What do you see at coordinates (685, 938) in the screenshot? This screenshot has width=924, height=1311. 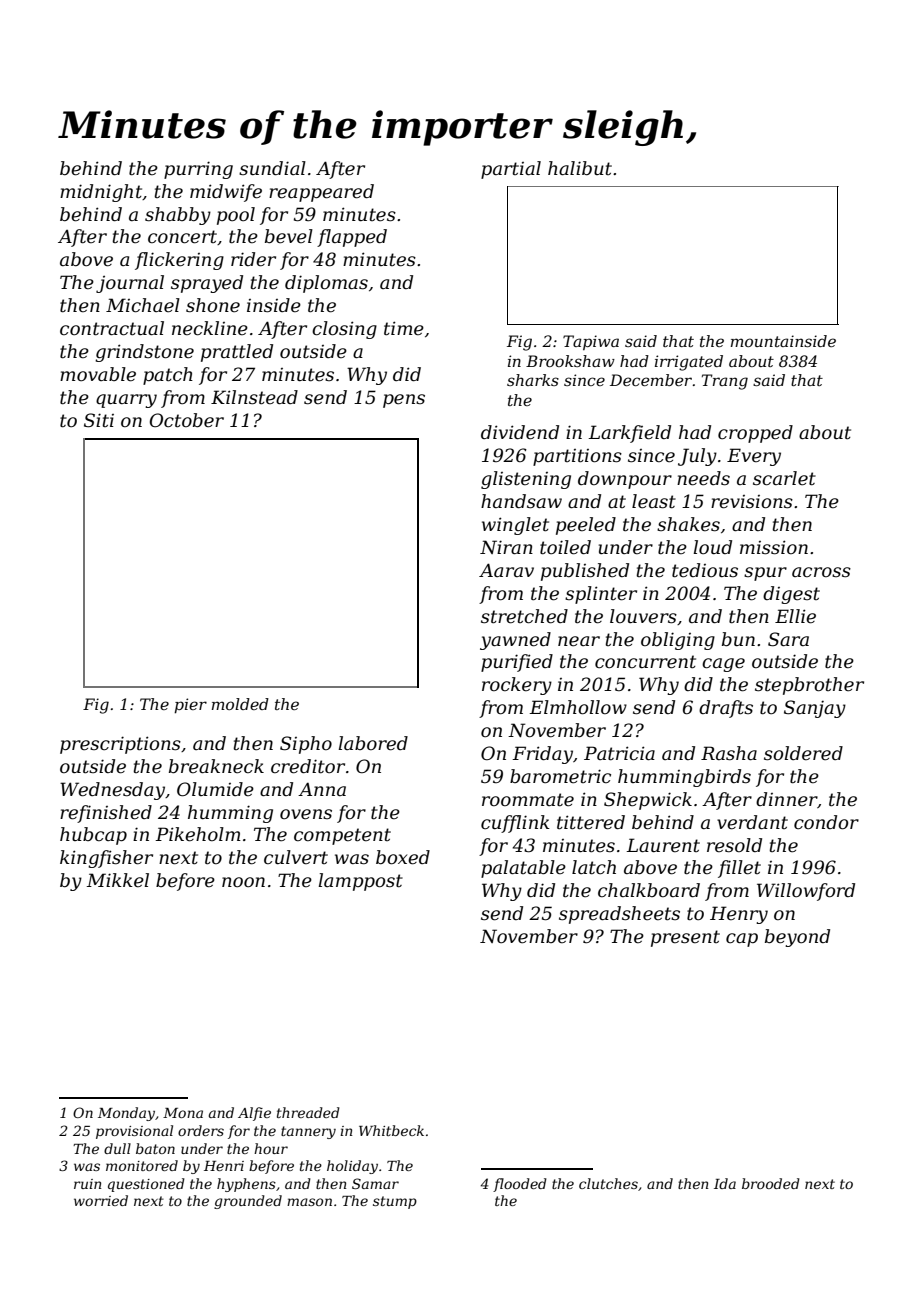 I see `present` at bounding box center [685, 938].
